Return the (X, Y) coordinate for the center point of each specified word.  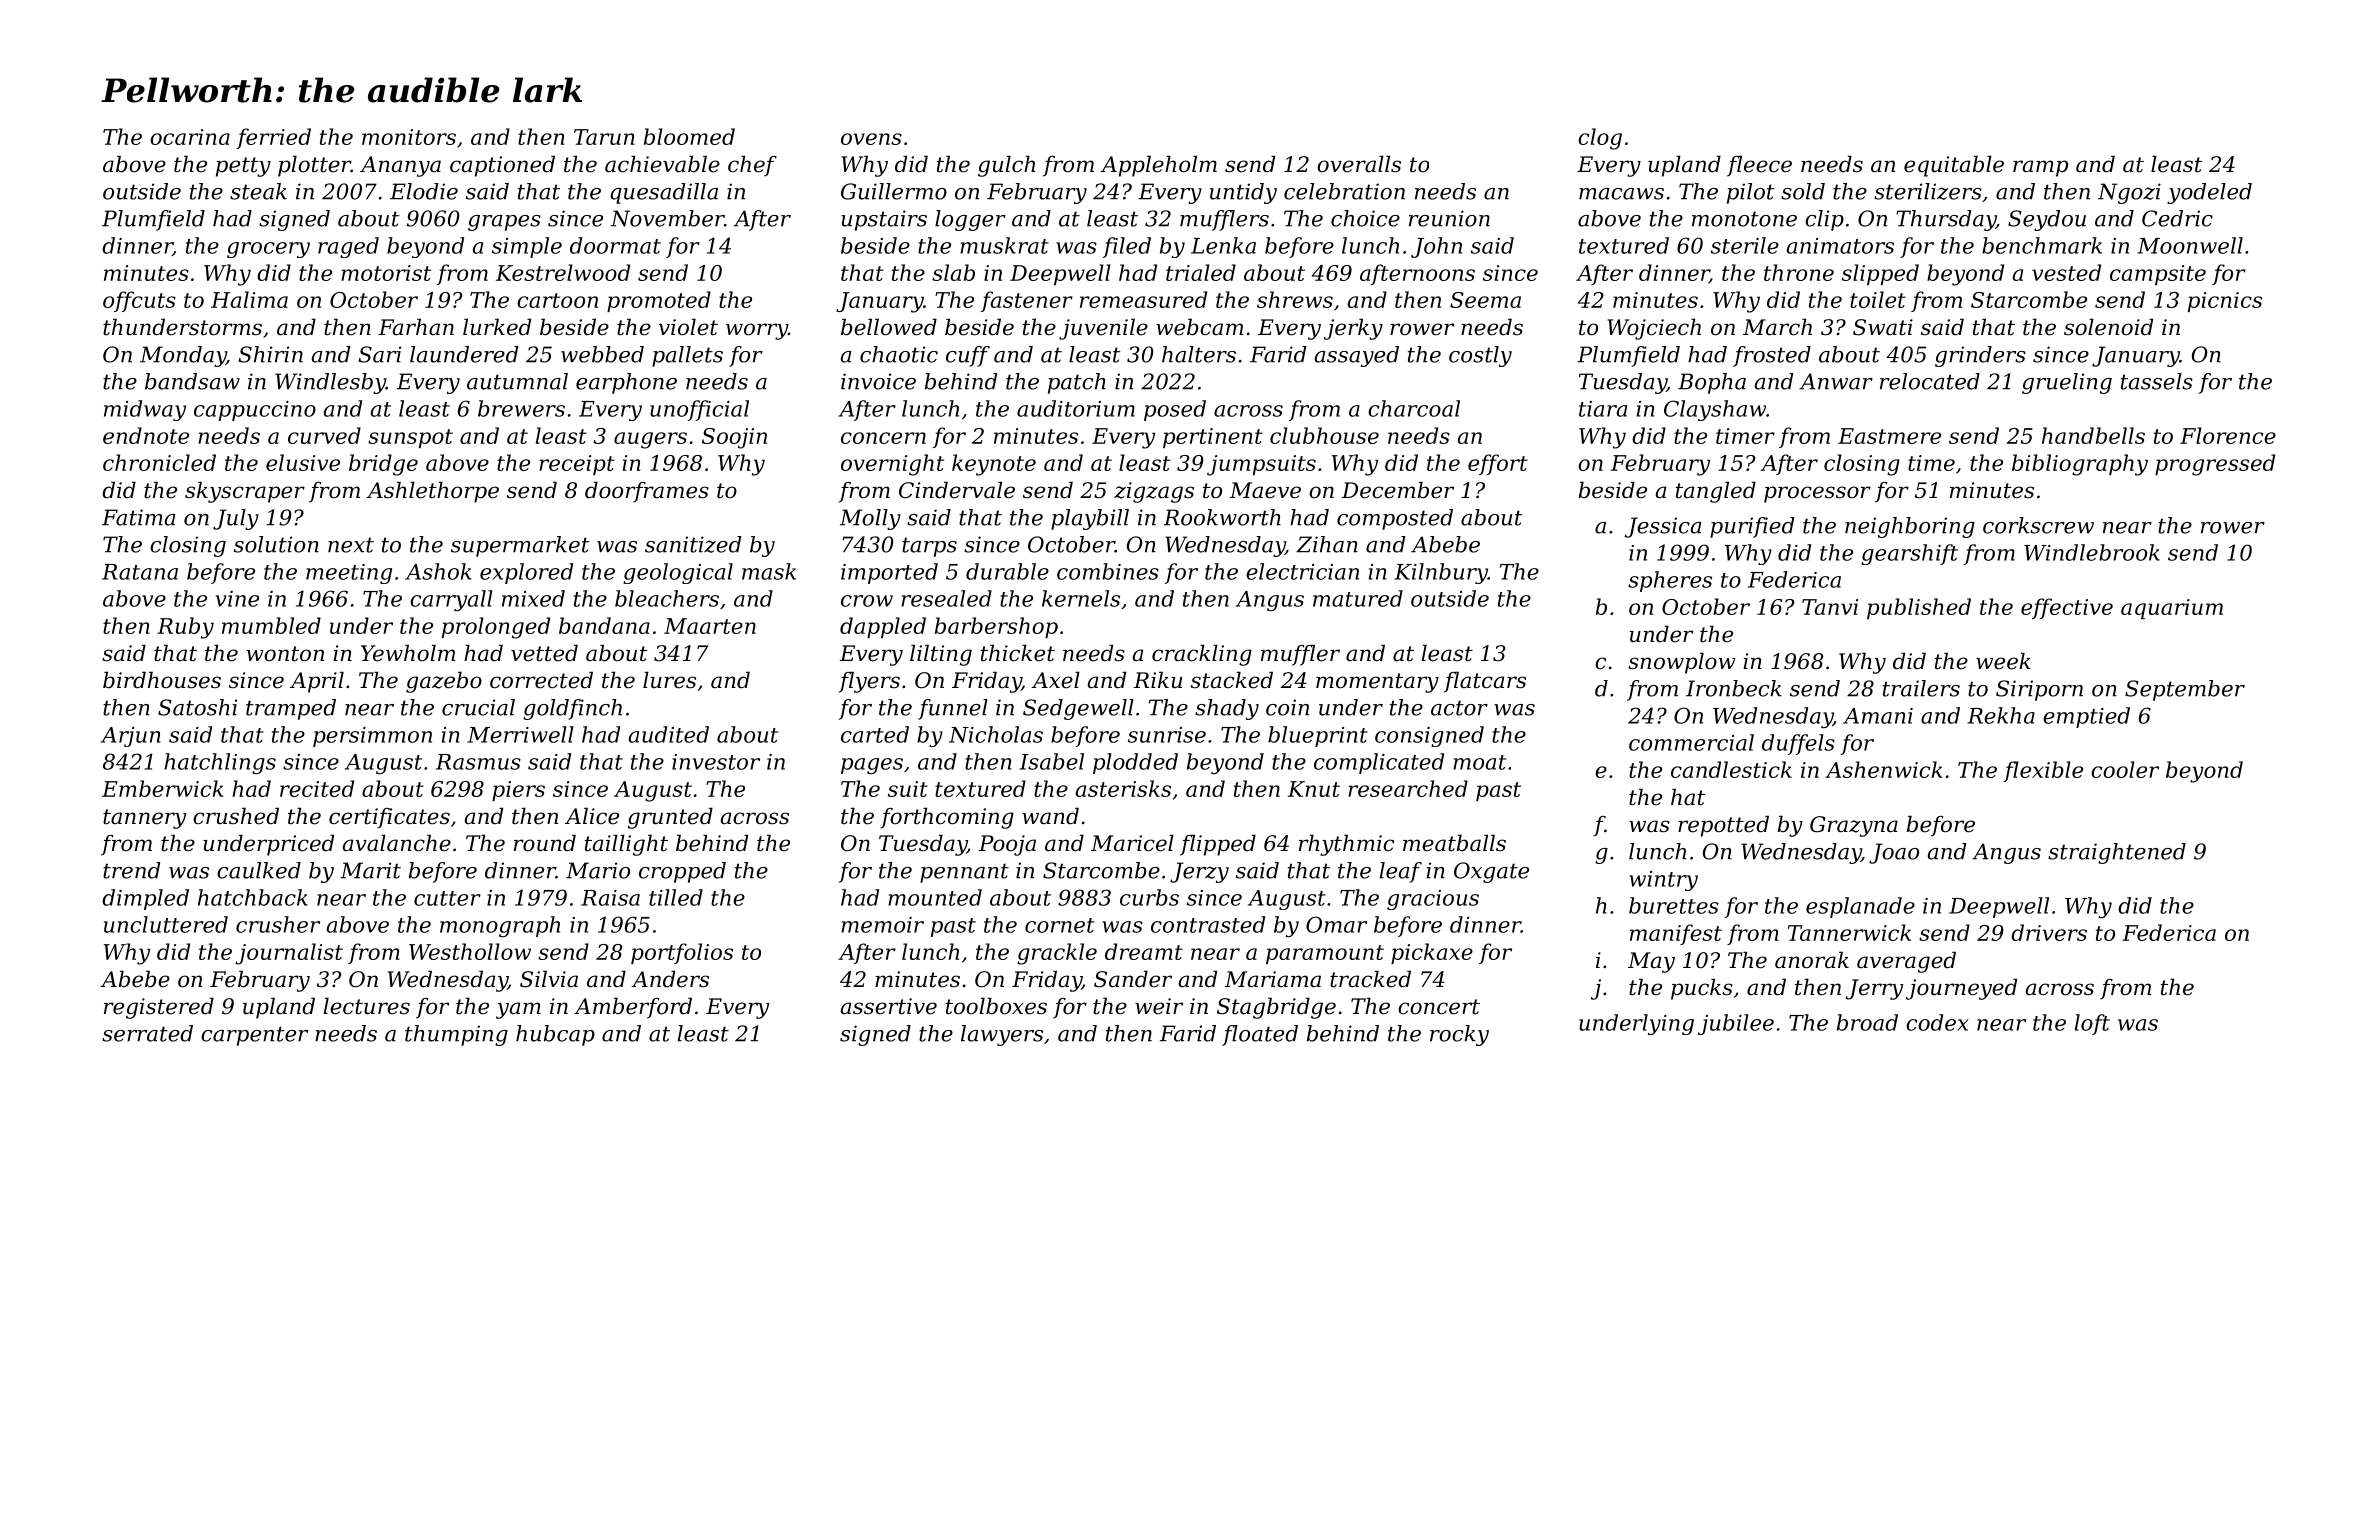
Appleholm (1158, 166)
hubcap (555, 1035)
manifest (1676, 934)
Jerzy (1199, 872)
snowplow (1682, 663)
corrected (541, 680)
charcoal (1414, 408)
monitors (409, 137)
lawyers (1002, 1035)
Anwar (1836, 381)
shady (1227, 709)
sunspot (410, 438)
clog (1600, 139)
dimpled (145, 899)
